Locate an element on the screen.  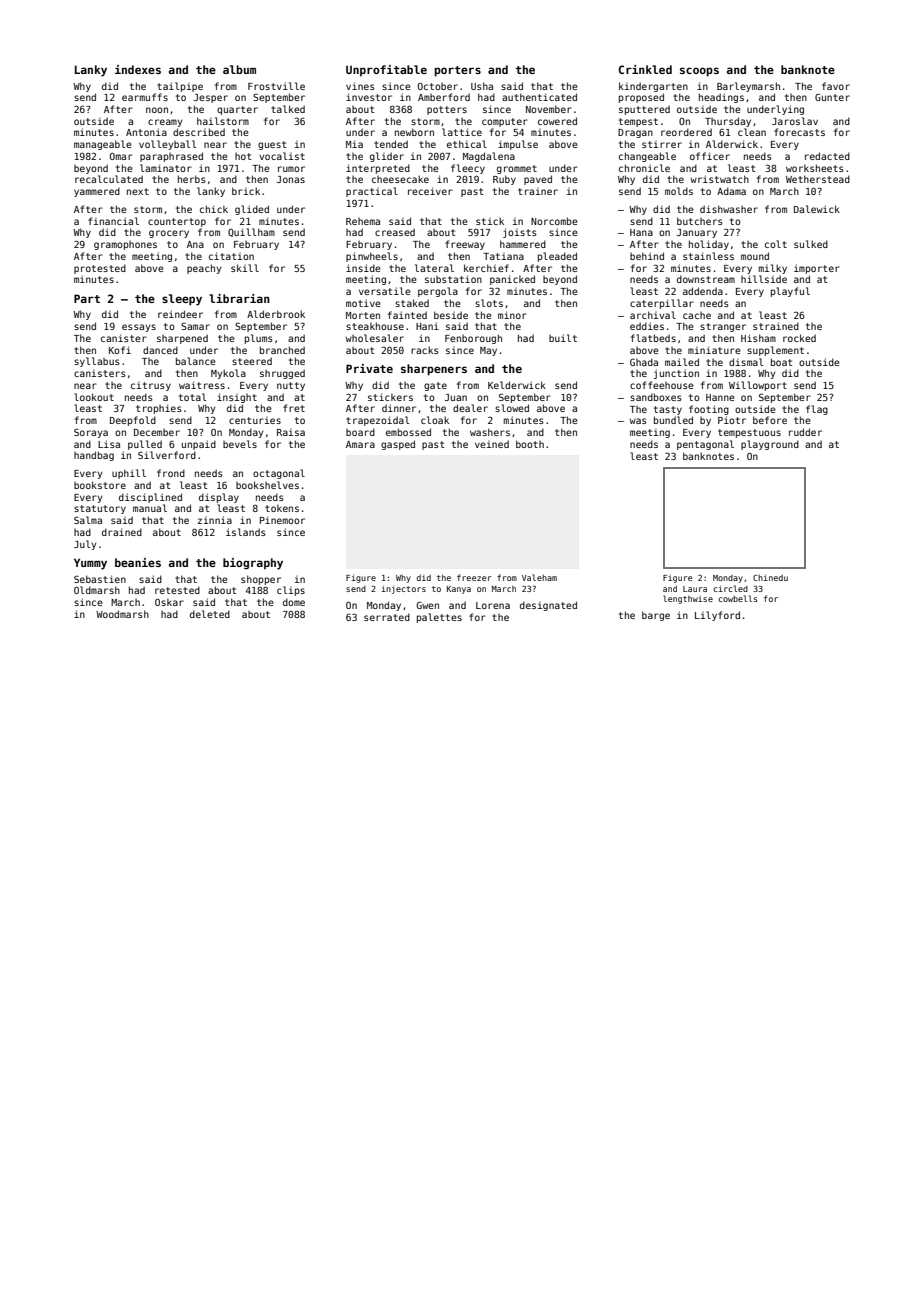
playground is located at coordinates (770, 445).
